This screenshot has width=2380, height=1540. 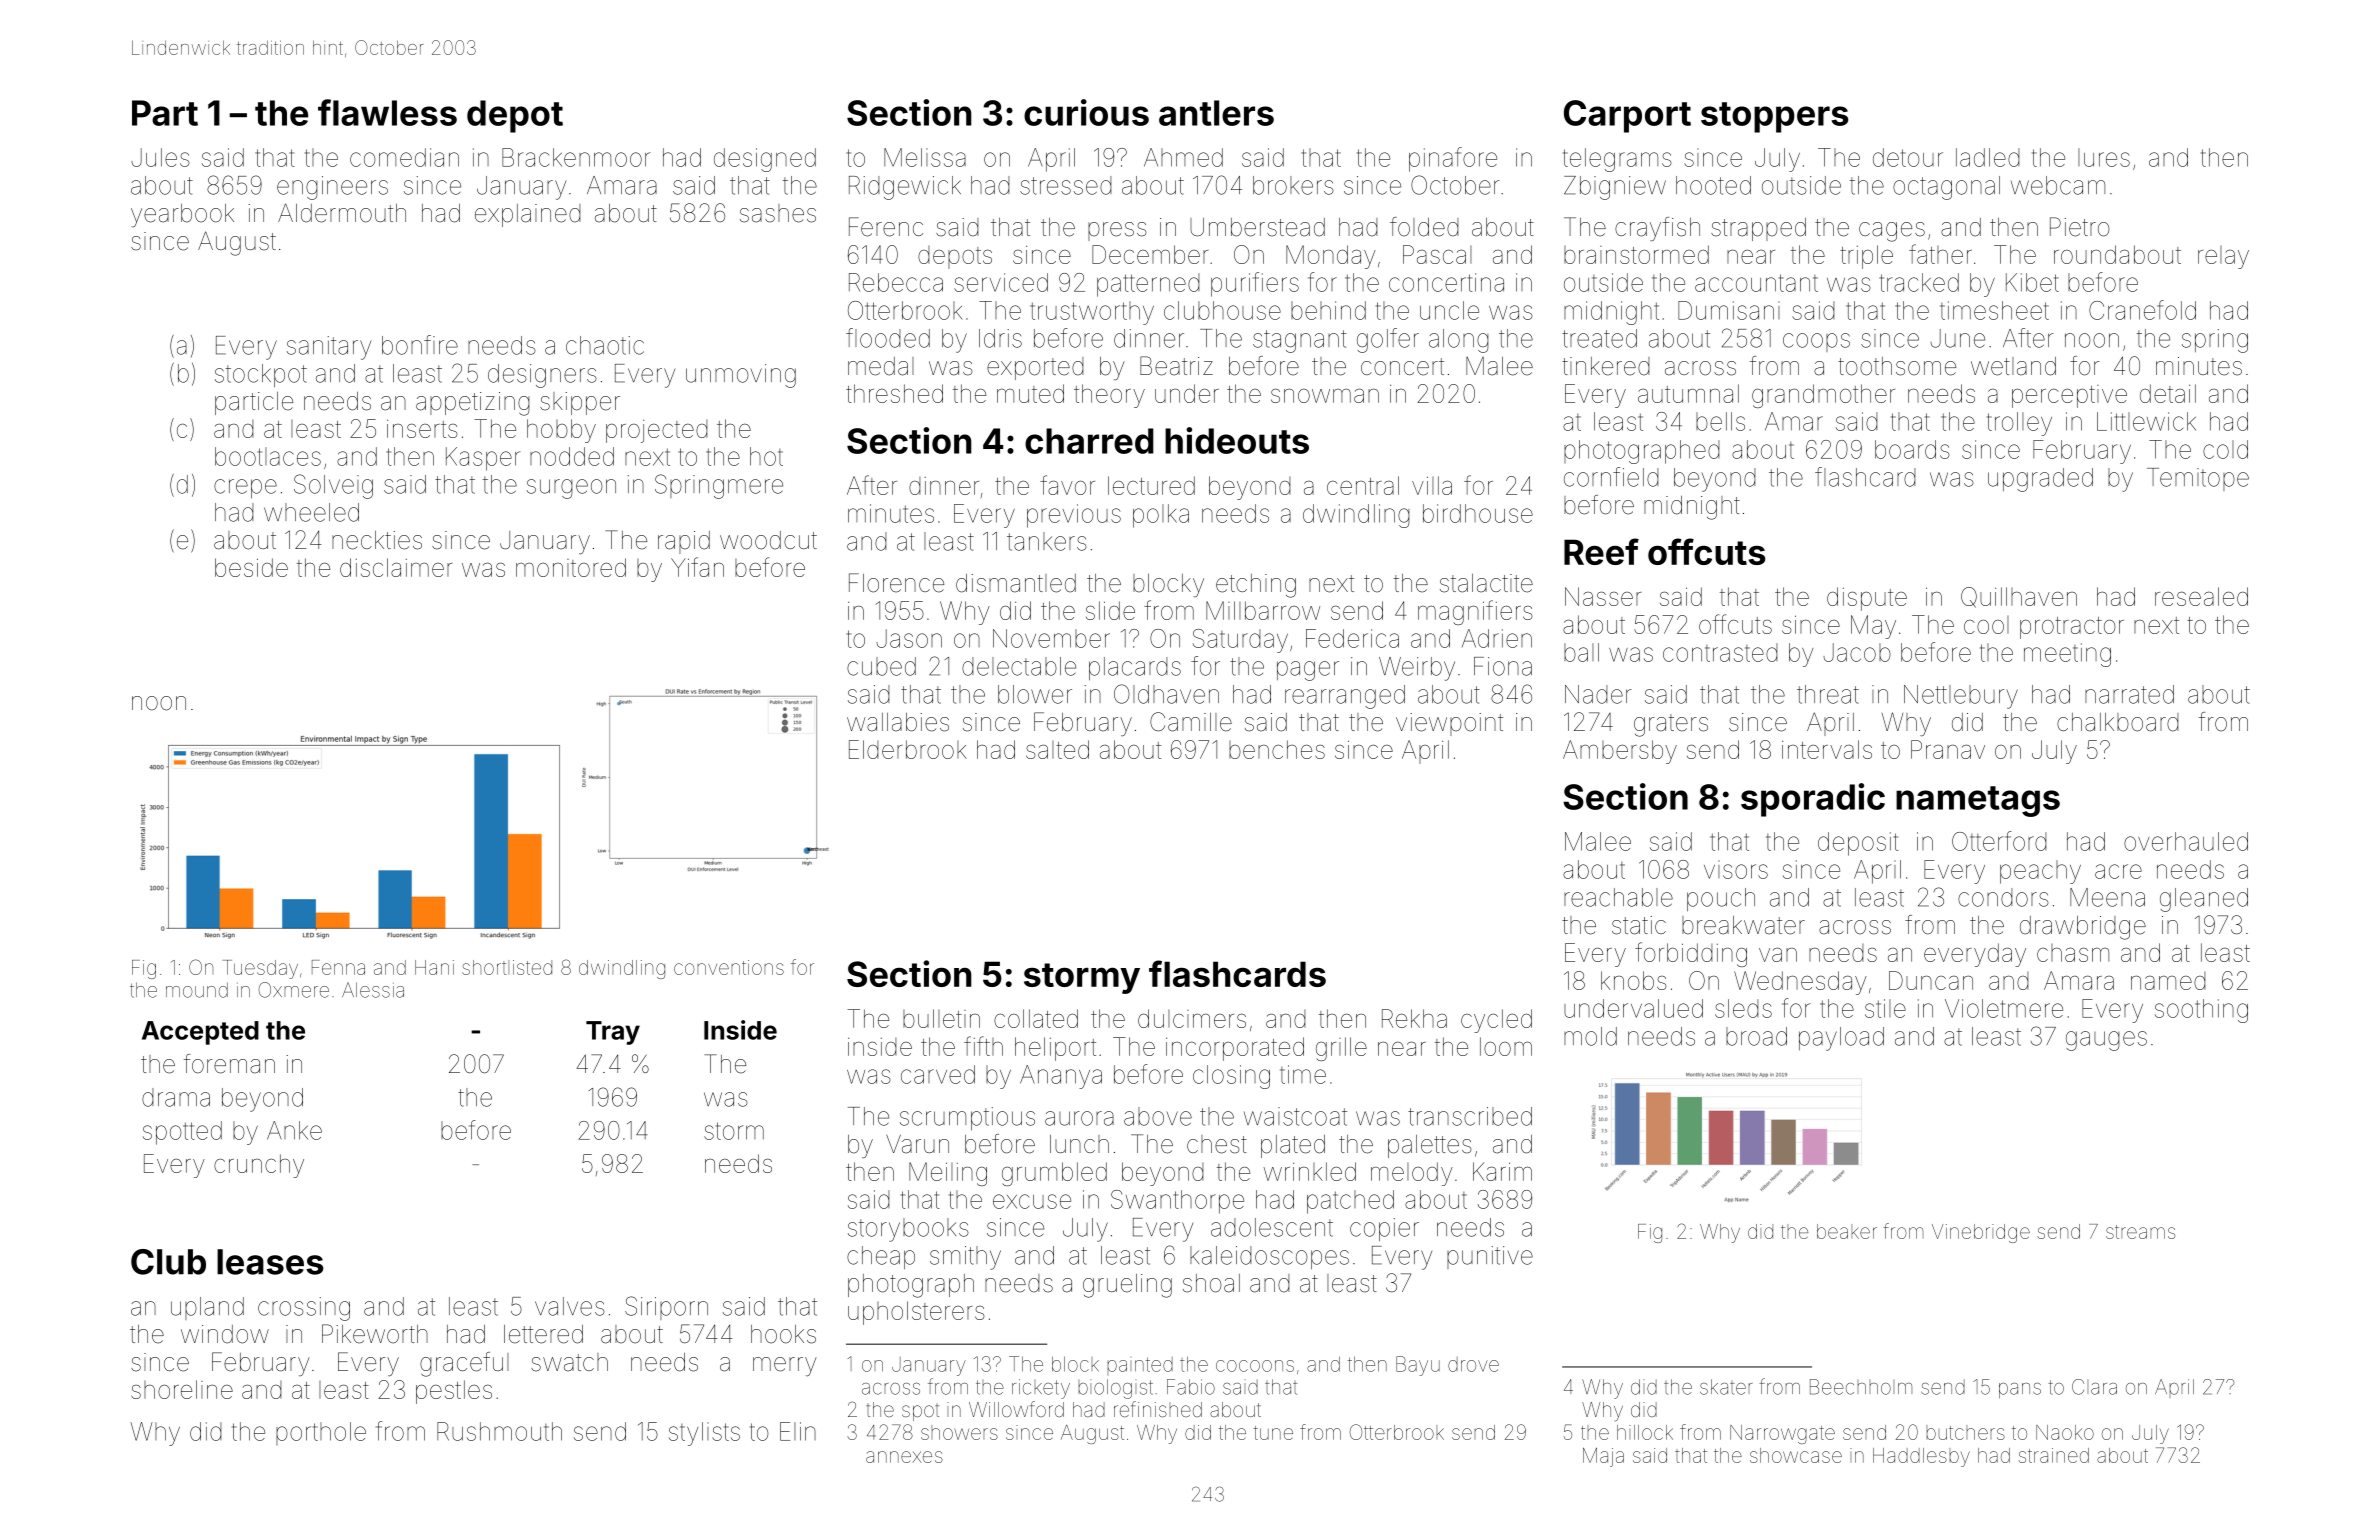 I want to click on benches, so click(x=1277, y=749).
